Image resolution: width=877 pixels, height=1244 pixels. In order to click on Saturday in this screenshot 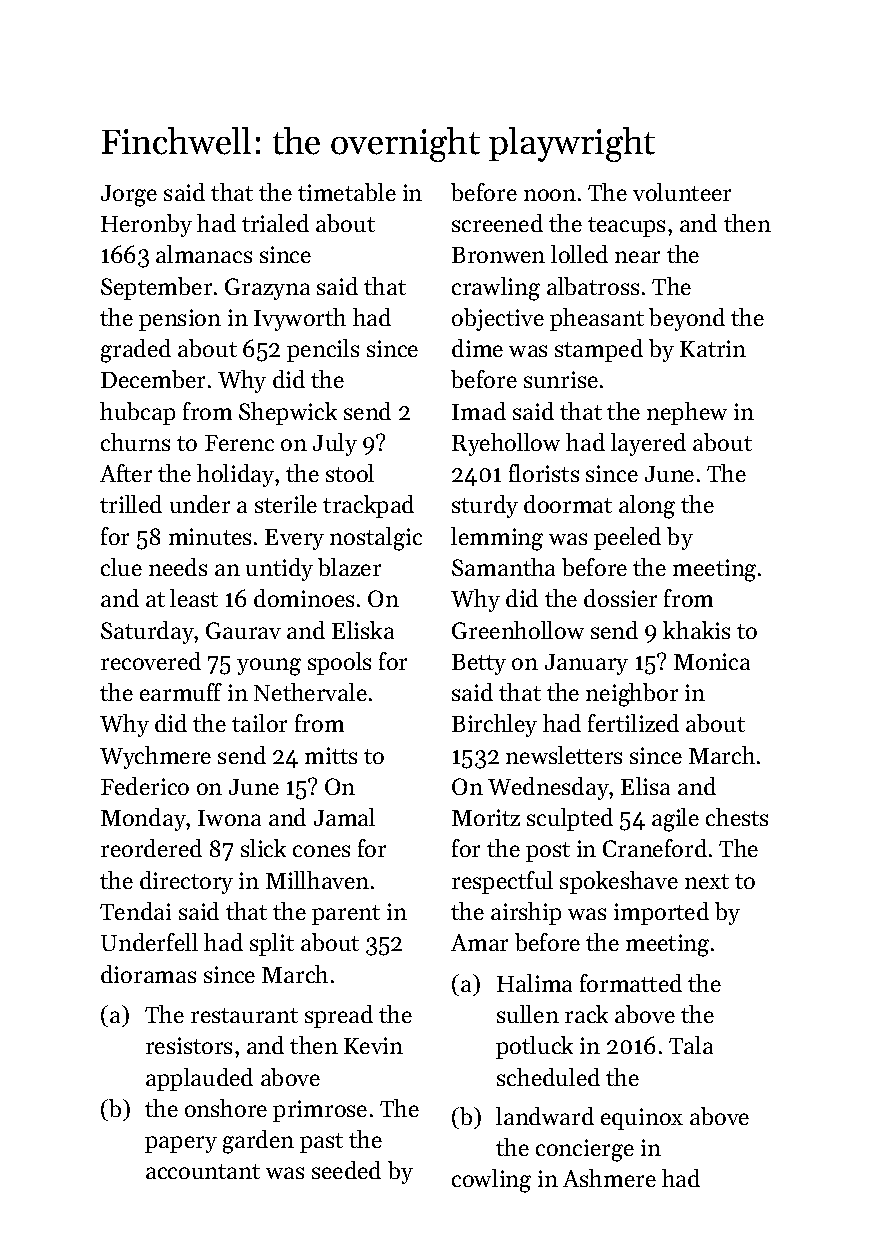, I will do `click(147, 632)`.
